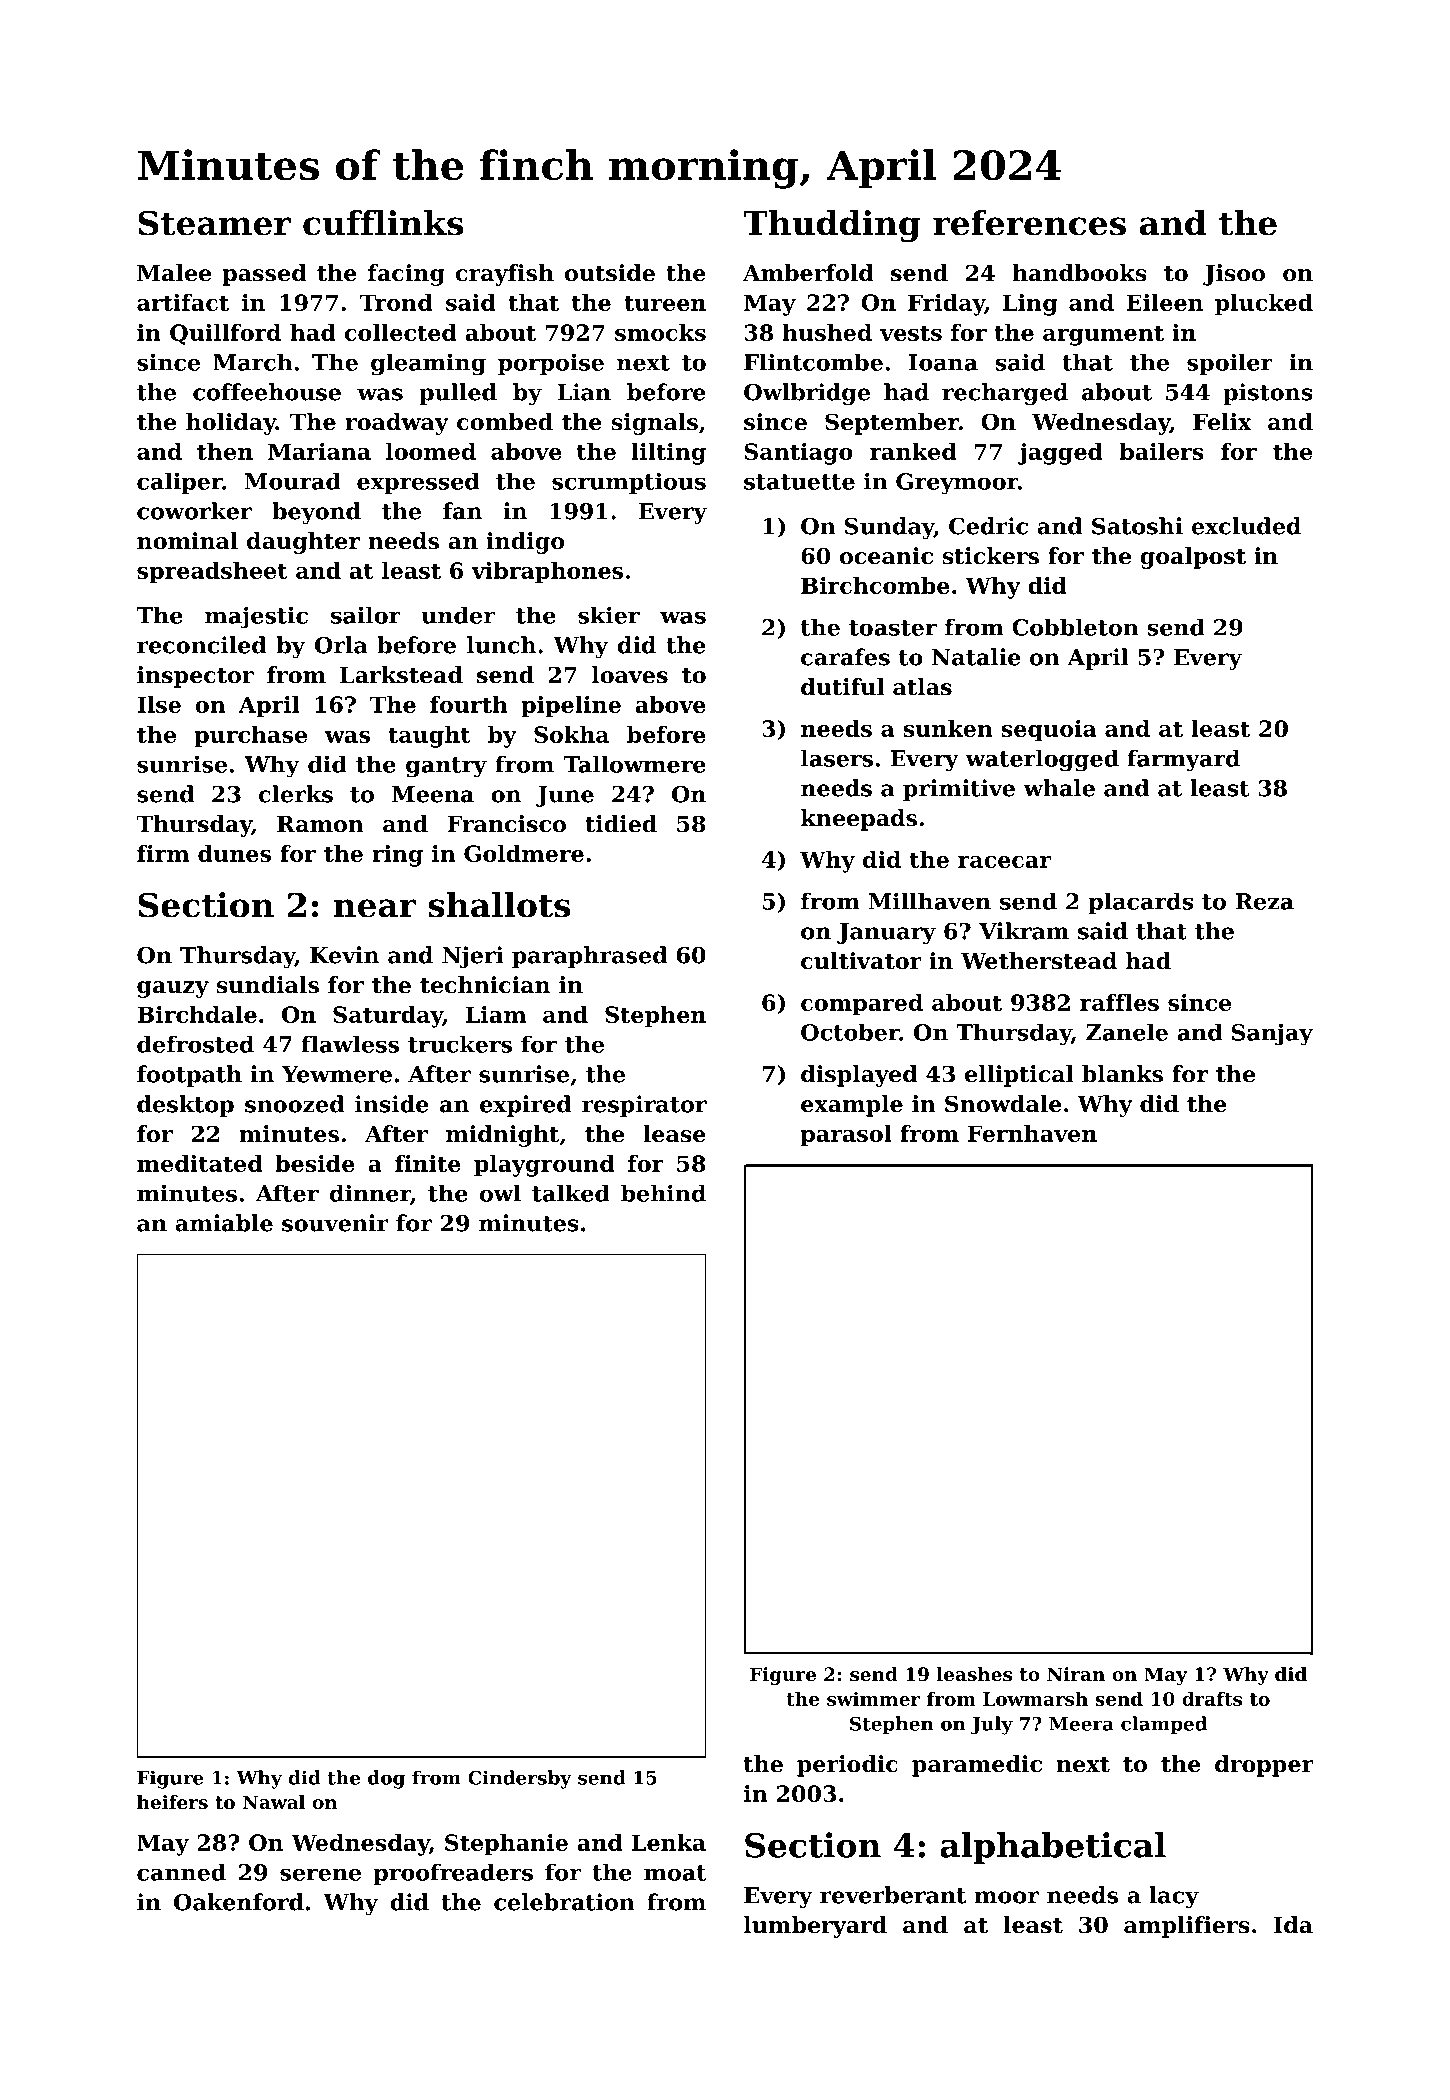 Image resolution: width=1450 pixels, height=2100 pixels. Describe the element at coordinates (1246, 526) in the screenshot. I see `excluded` at that location.
